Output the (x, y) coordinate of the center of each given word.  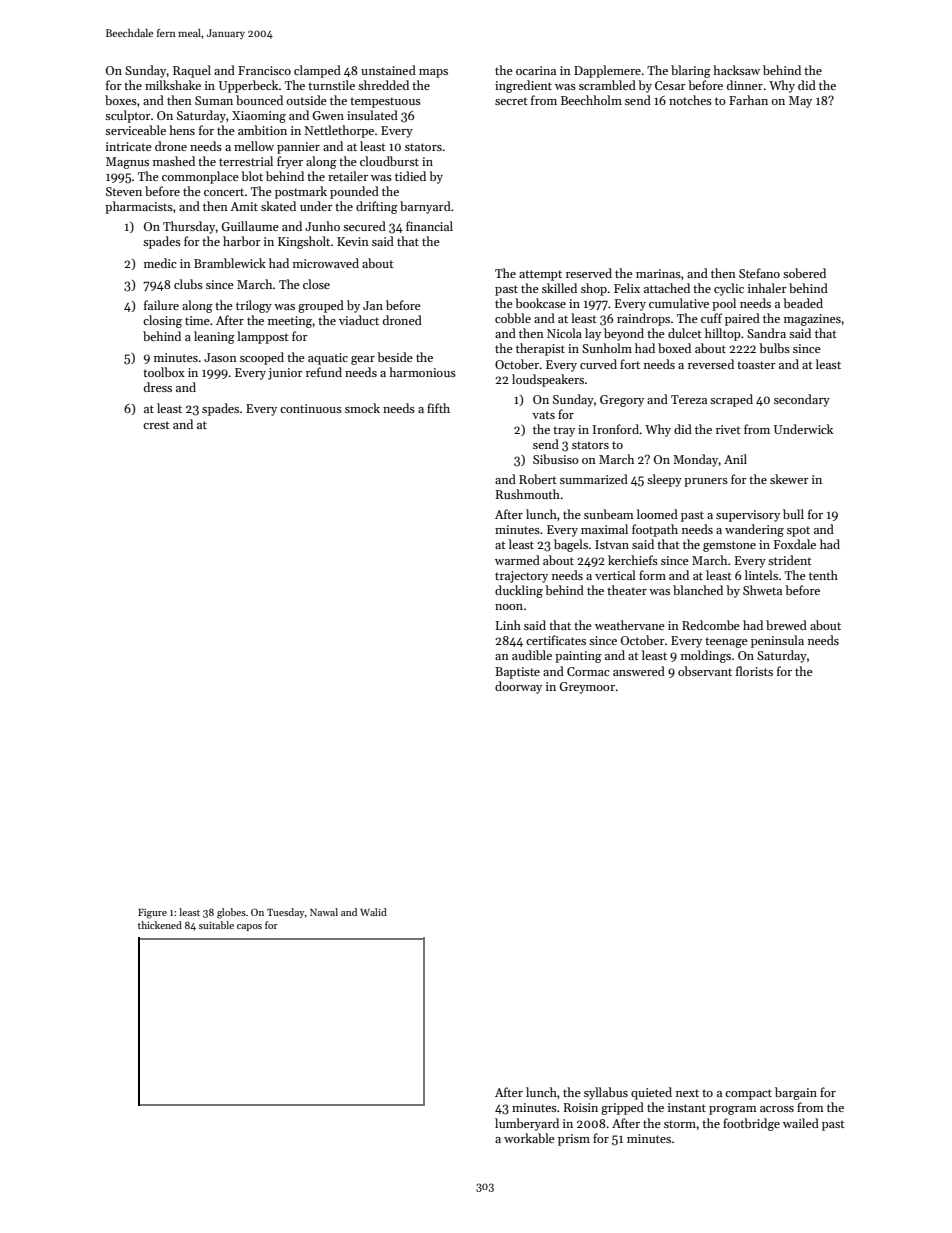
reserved (589, 273)
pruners (706, 482)
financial (429, 226)
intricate (129, 146)
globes (231, 913)
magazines (812, 320)
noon (509, 607)
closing (162, 321)
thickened (160, 925)
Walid (373, 912)
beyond (624, 334)
